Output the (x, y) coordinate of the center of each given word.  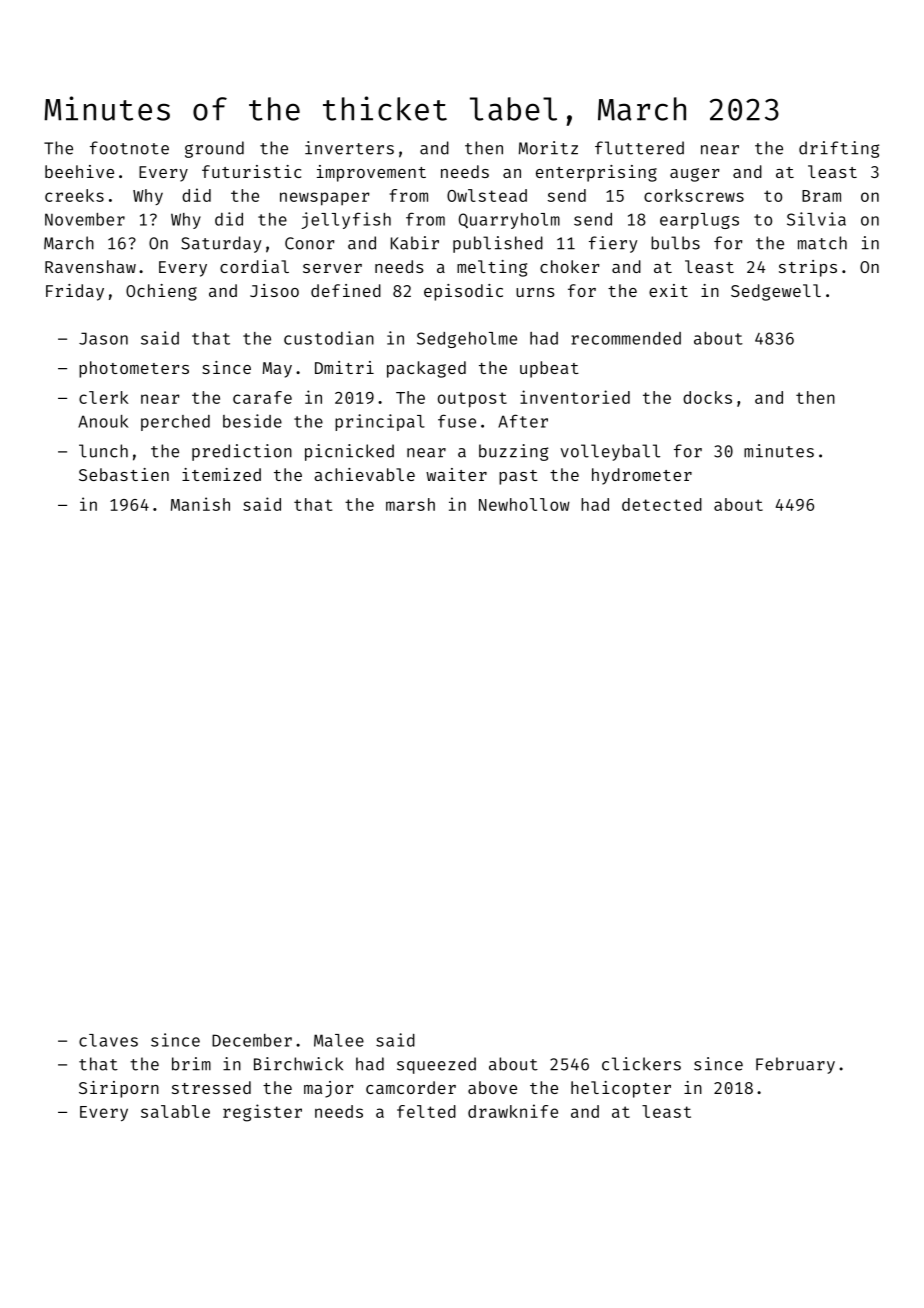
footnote (129, 148)
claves (108, 1040)
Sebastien (124, 474)
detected (662, 504)
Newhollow (524, 504)
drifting (839, 149)
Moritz (548, 148)
